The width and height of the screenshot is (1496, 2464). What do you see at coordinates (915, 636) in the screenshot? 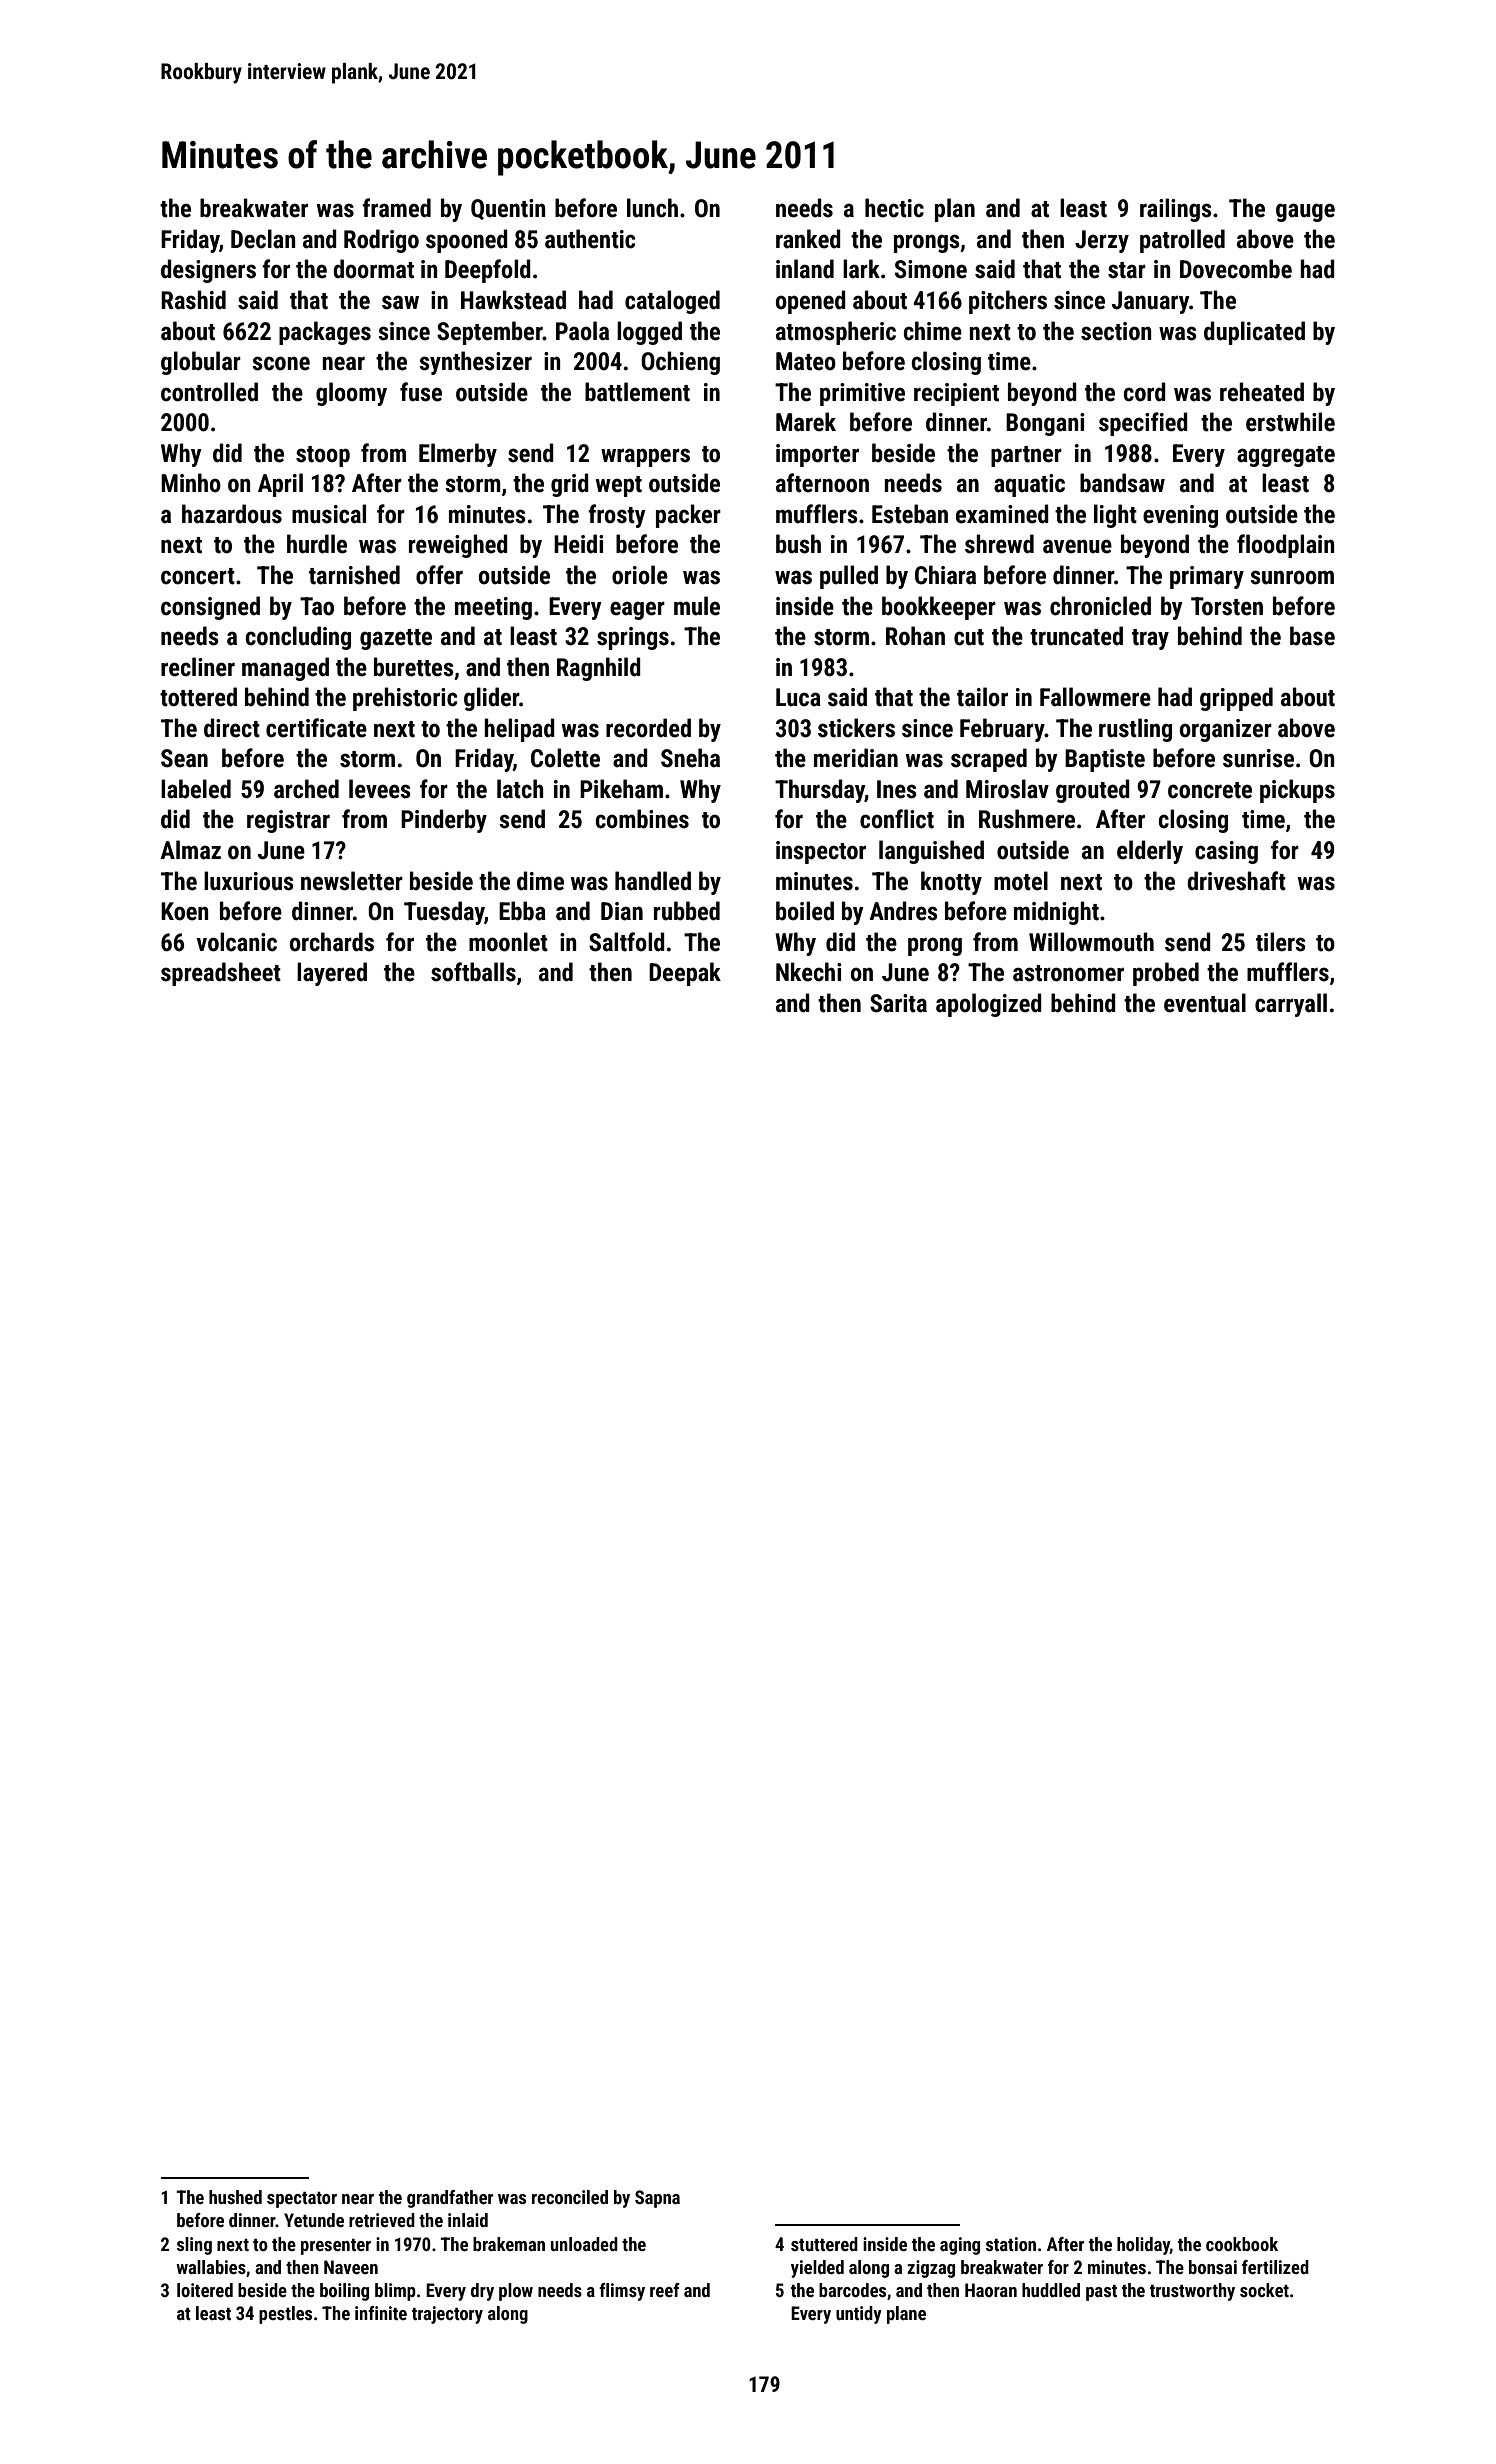
I see `Rohan` at bounding box center [915, 636].
